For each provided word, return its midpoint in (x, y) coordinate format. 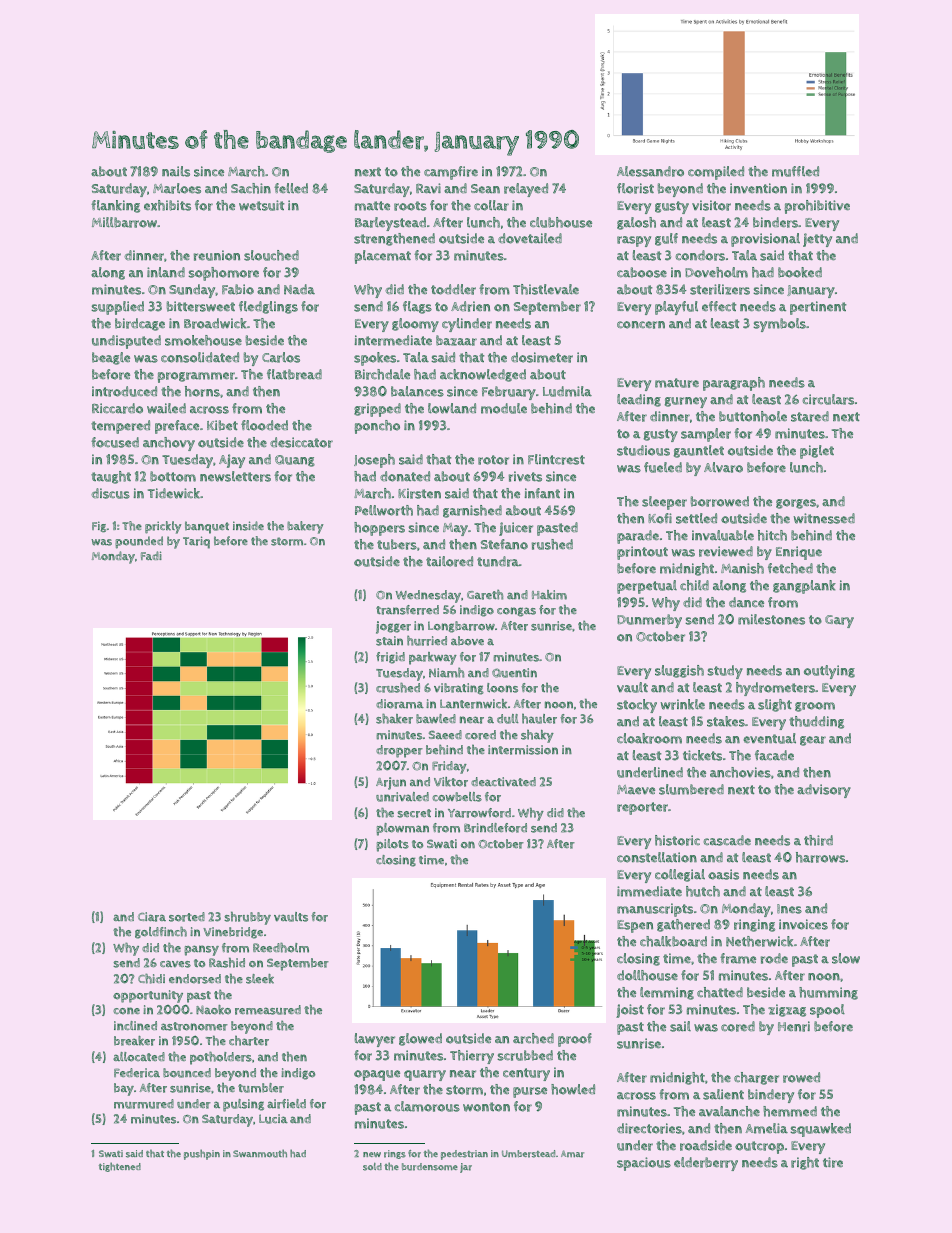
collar (491, 205)
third (818, 840)
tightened (120, 1167)
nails (176, 171)
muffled (795, 171)
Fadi (151, 555)
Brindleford (495, 828)
